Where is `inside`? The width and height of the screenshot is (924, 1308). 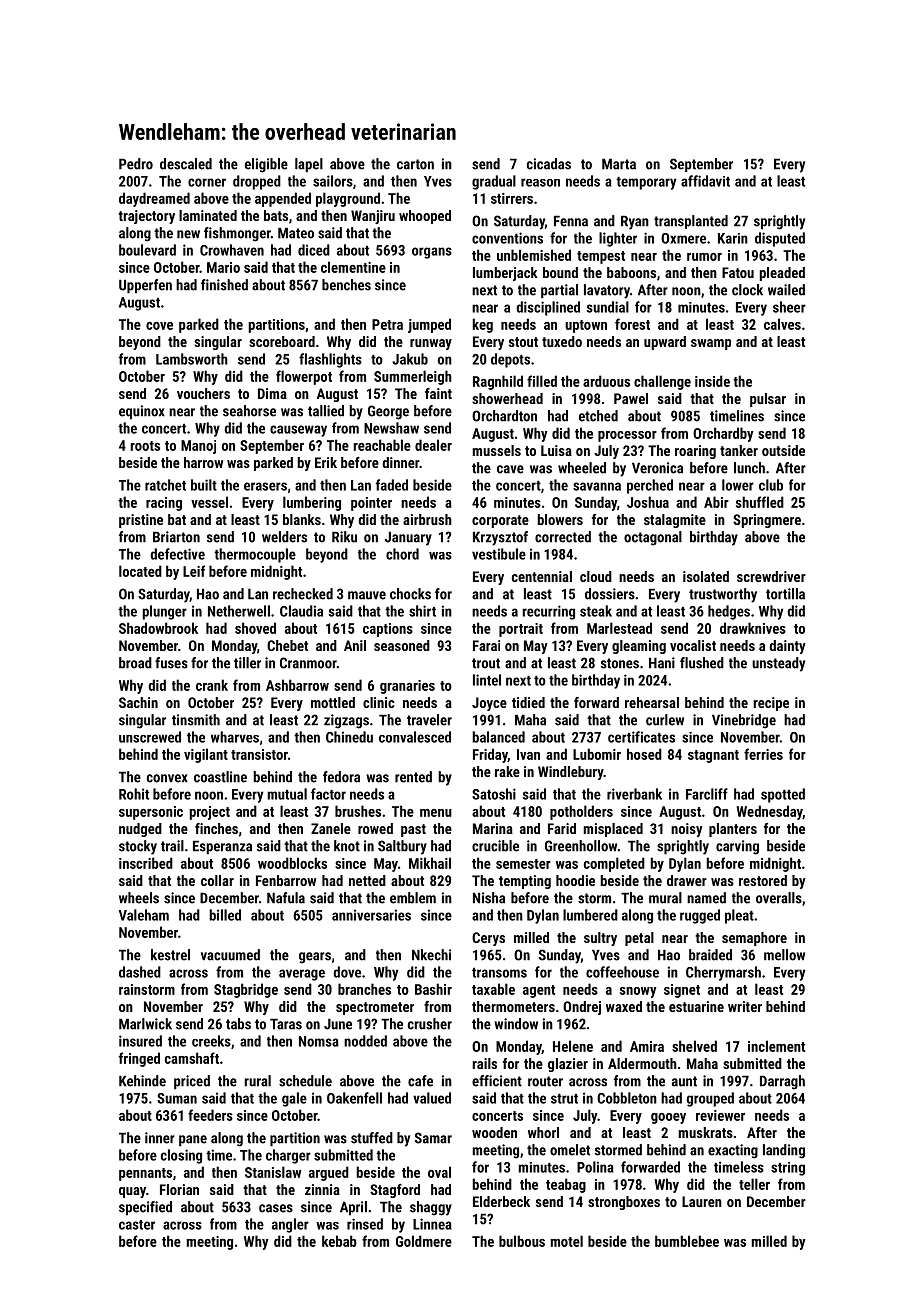 inside is located at coordinates (712, 381).
